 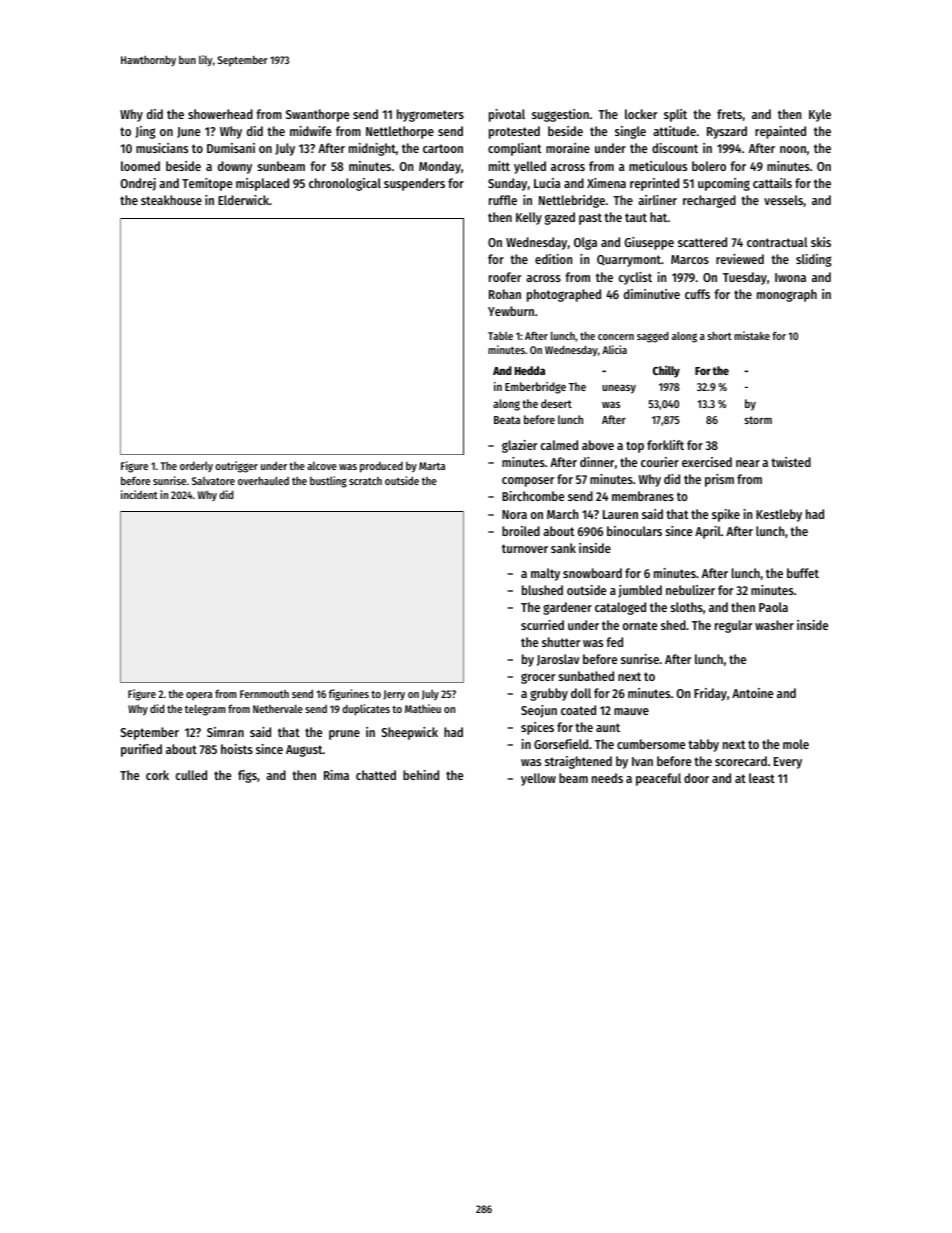 What do you see at coordinates (196, 467) in the page?
I see `orderly` at bounding box center [196, 467].
